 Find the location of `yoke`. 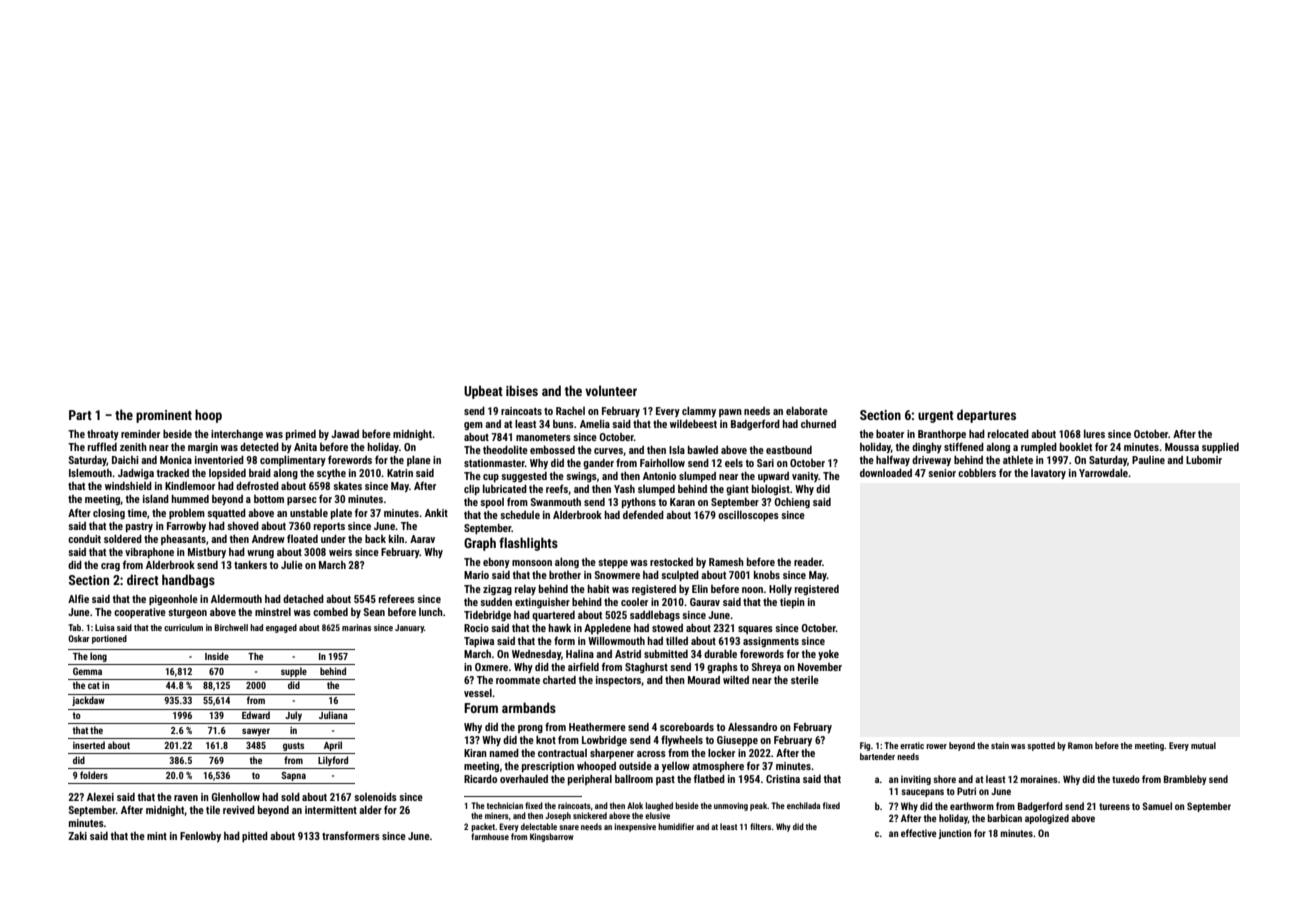

yoke is located at coordinates (828, 655).
